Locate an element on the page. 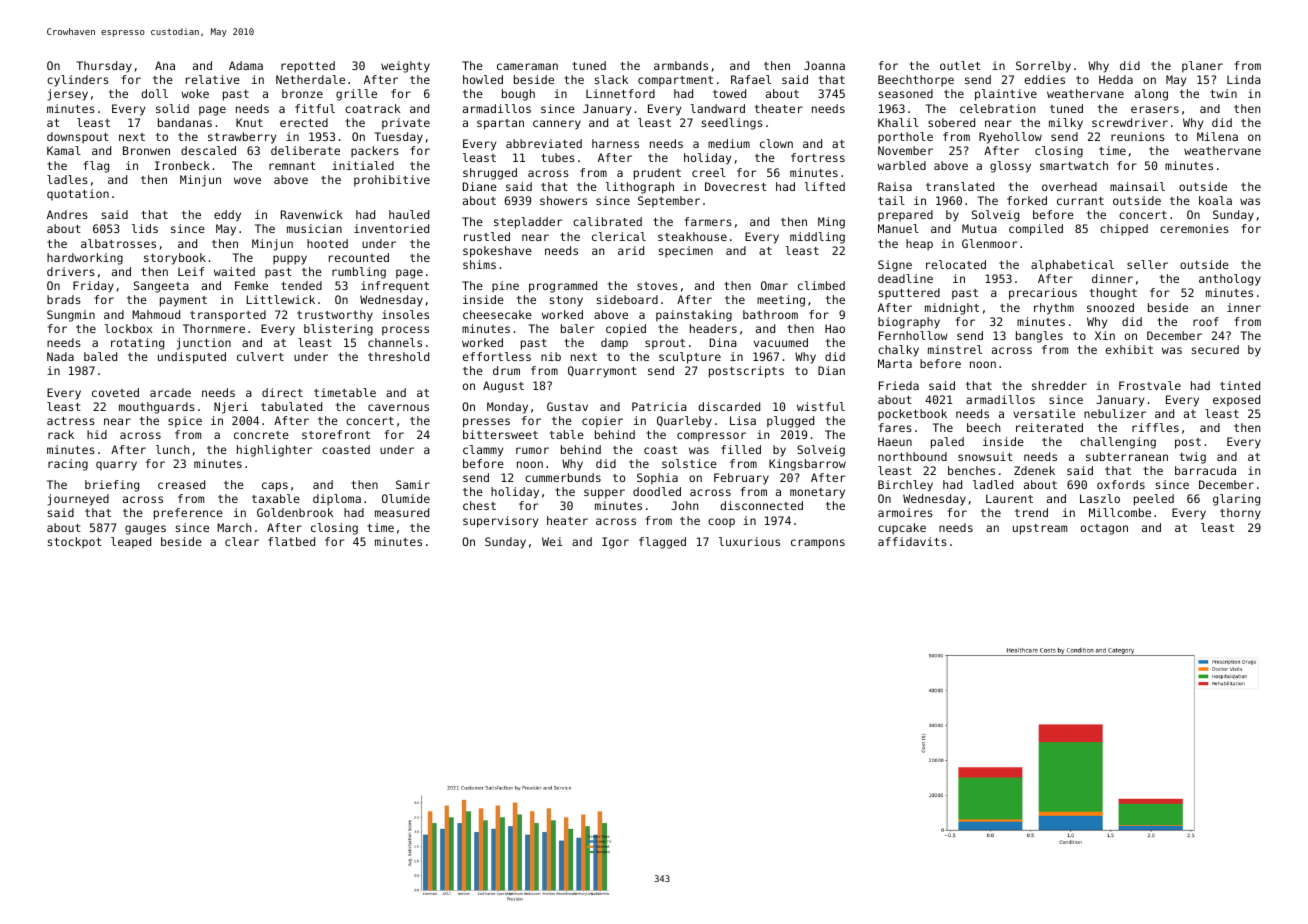  stockpot is located at coordinates (75, 543).
